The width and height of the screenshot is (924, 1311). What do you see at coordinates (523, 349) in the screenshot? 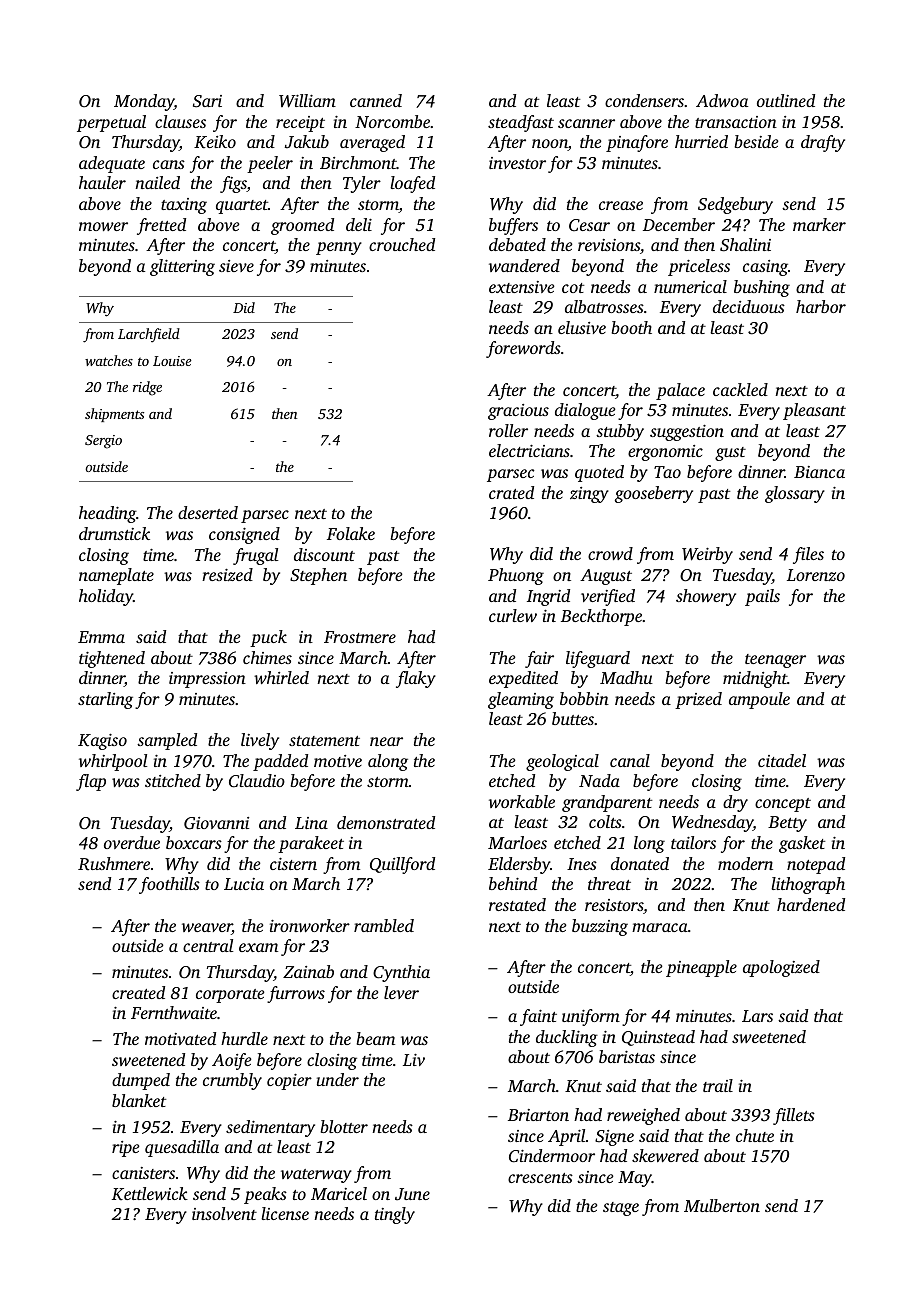
I see `forewords` at bounding box center [523, 349].
